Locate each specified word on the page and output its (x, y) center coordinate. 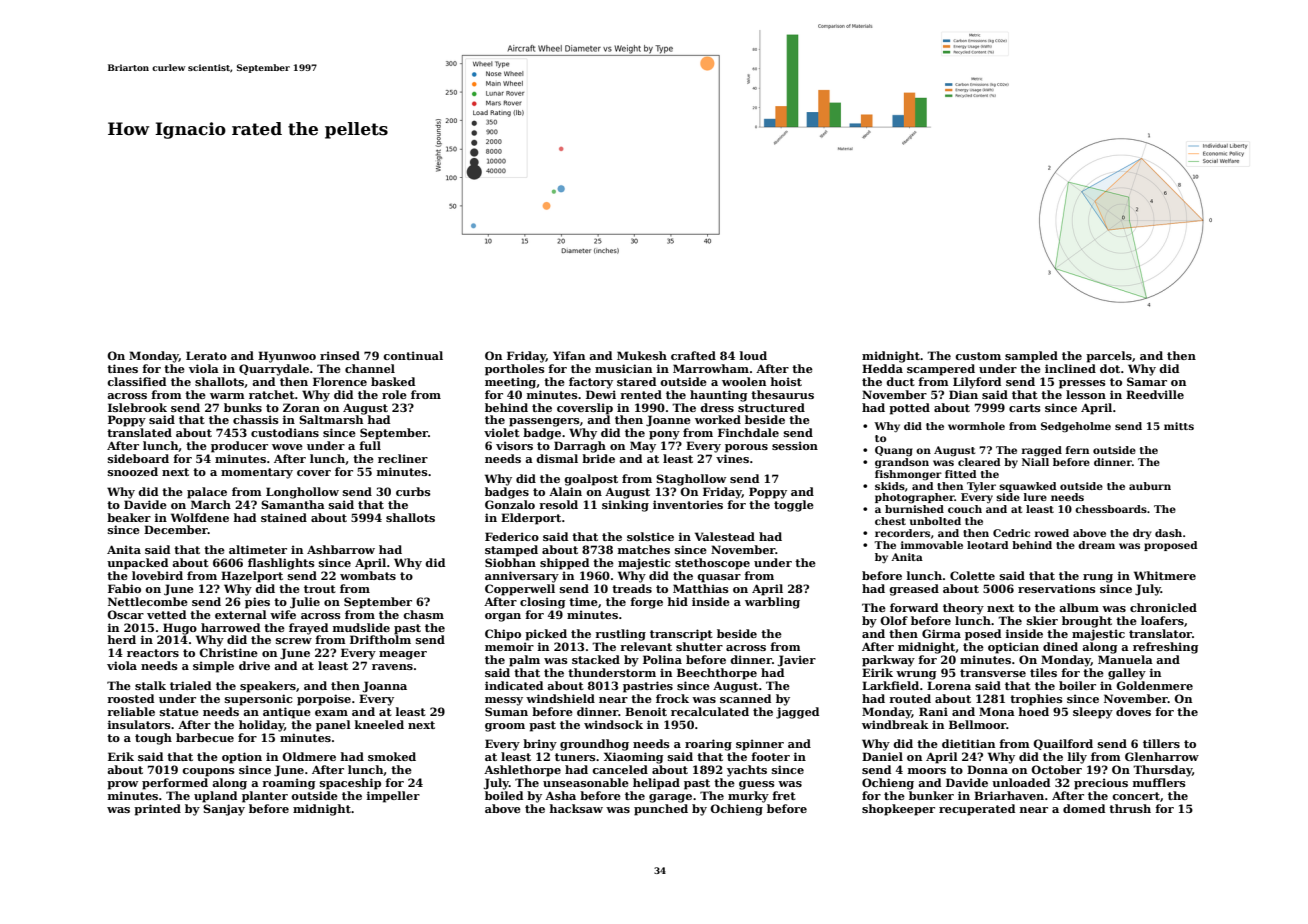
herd (122, 639)
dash (1168, 533)
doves (1133, 711)
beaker (129, 517)
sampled (1031, 357)
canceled (620, 769)
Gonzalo (510, 504)
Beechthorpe (717, 674)
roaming (288, 784)
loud (753, 355)
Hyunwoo (287, 357)
